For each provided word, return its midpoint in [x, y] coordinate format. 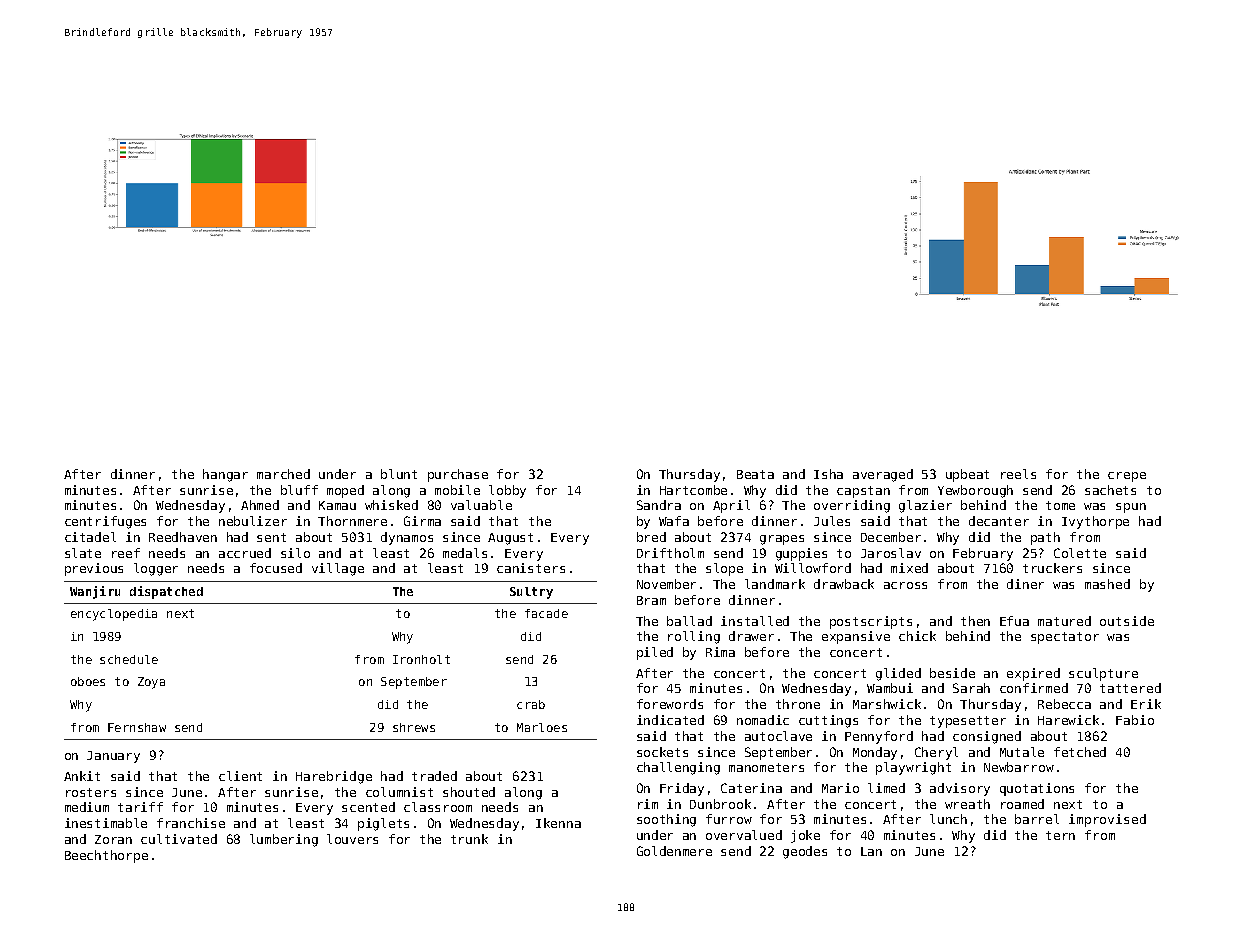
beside [952, 673]
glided [898, 674]
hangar [225, 475]
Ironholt [421, 659]
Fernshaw [137, 727]
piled [655, 653]
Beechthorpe [106, 856]
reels [1018, 474]
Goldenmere [674, 851]
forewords [670, 704]
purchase [458, 475]
